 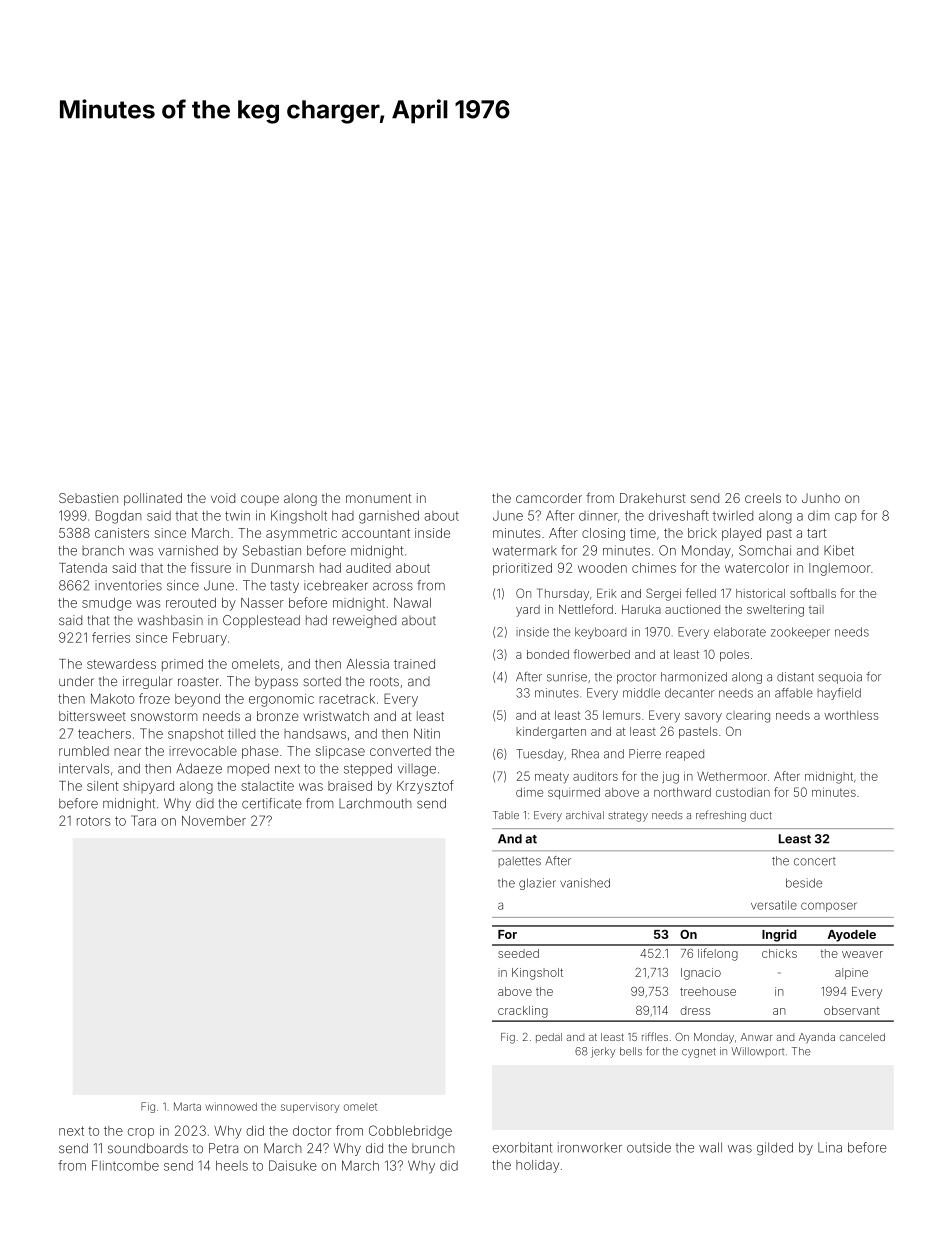 What do you see at coordinates (519, 861) in the screenshot?
I see `palettes` at bounding box center [519, 861].
